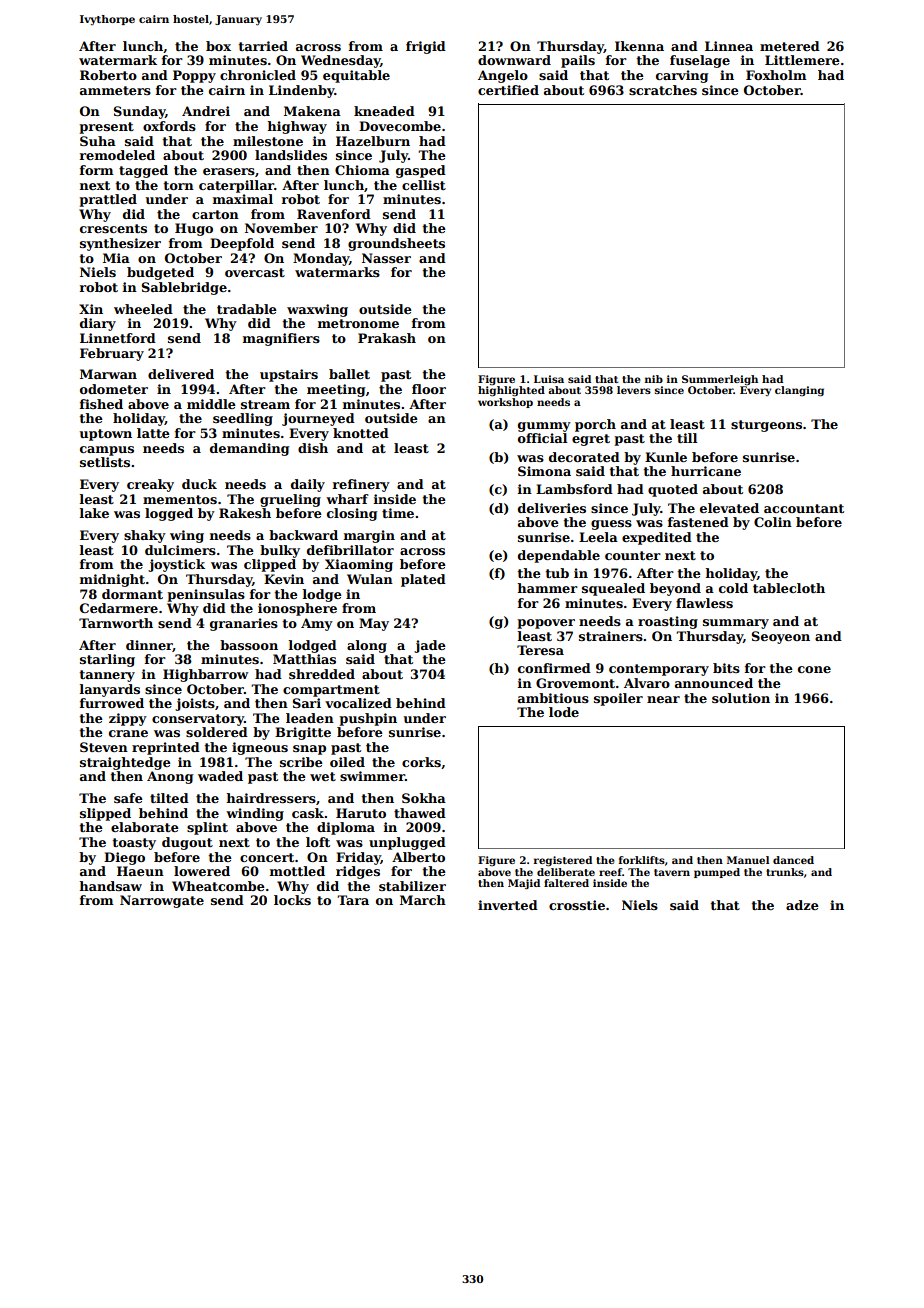  What do you see at coordinates (187, 843) in the document?
I see `dugout` at bounding box center [187, 843].
